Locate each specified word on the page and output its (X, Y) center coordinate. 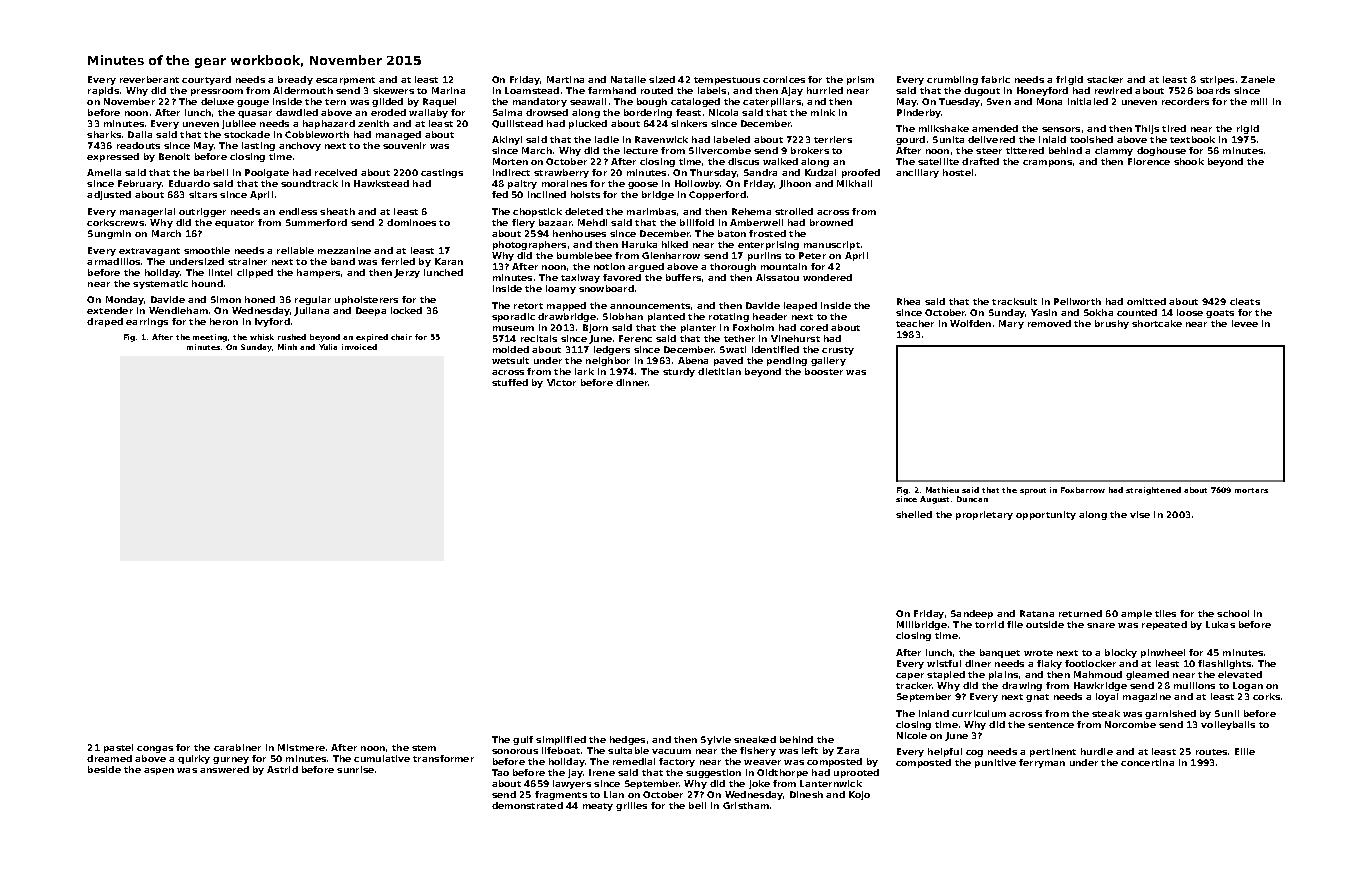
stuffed (510, 382)
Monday (125, 300)
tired (1174, 128)
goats (1220, 314)
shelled (914, 514)
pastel (118, 748)
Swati (733, 349)
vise (1140, 514)
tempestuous (727, 81)
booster (824, 371)
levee (1245, 323)
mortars (1251, 490)
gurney (231, 760)
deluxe (217, 101)
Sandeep (972, 614)
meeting (210, 338)
